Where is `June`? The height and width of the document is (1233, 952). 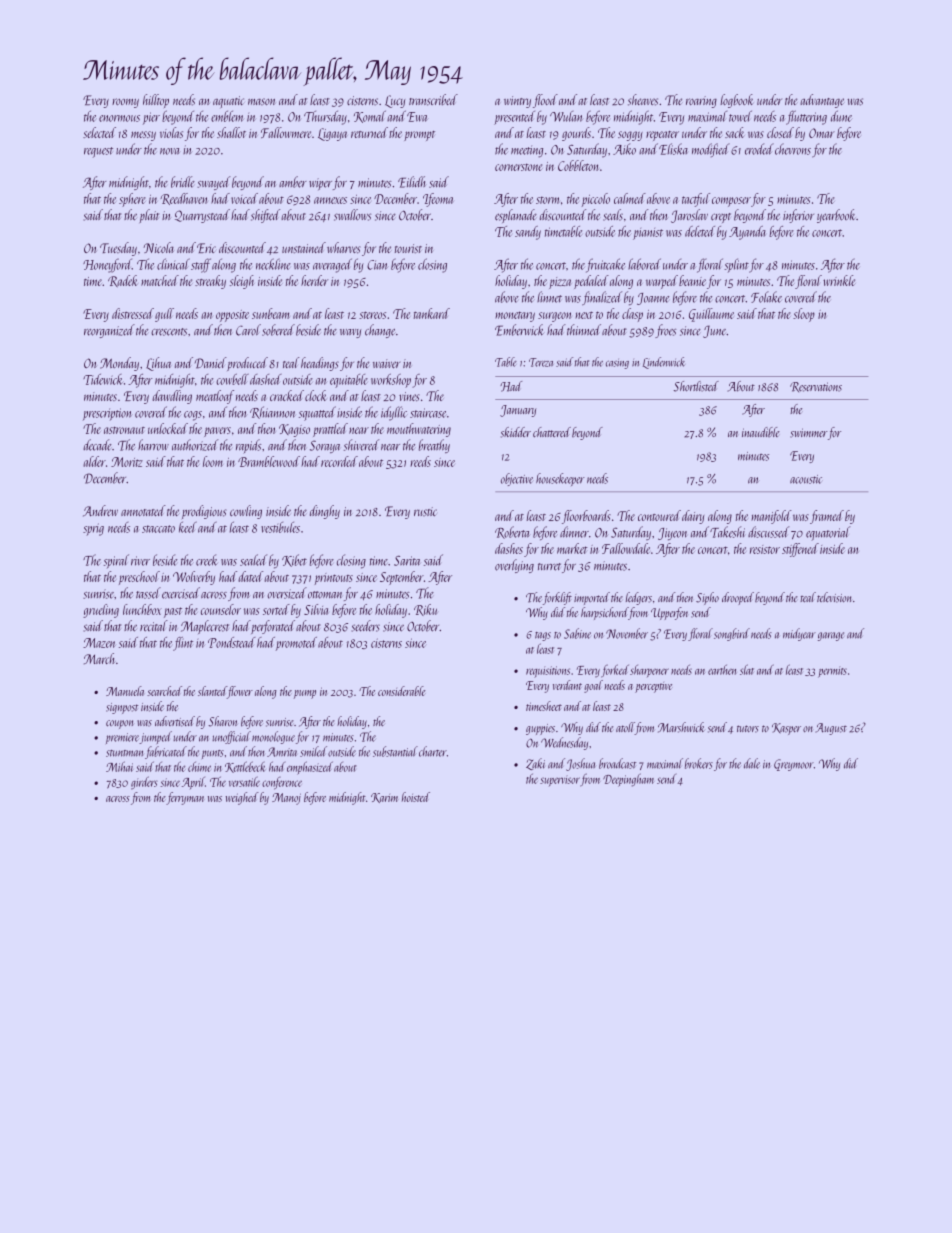 June is located at coordinates (715, 331).
